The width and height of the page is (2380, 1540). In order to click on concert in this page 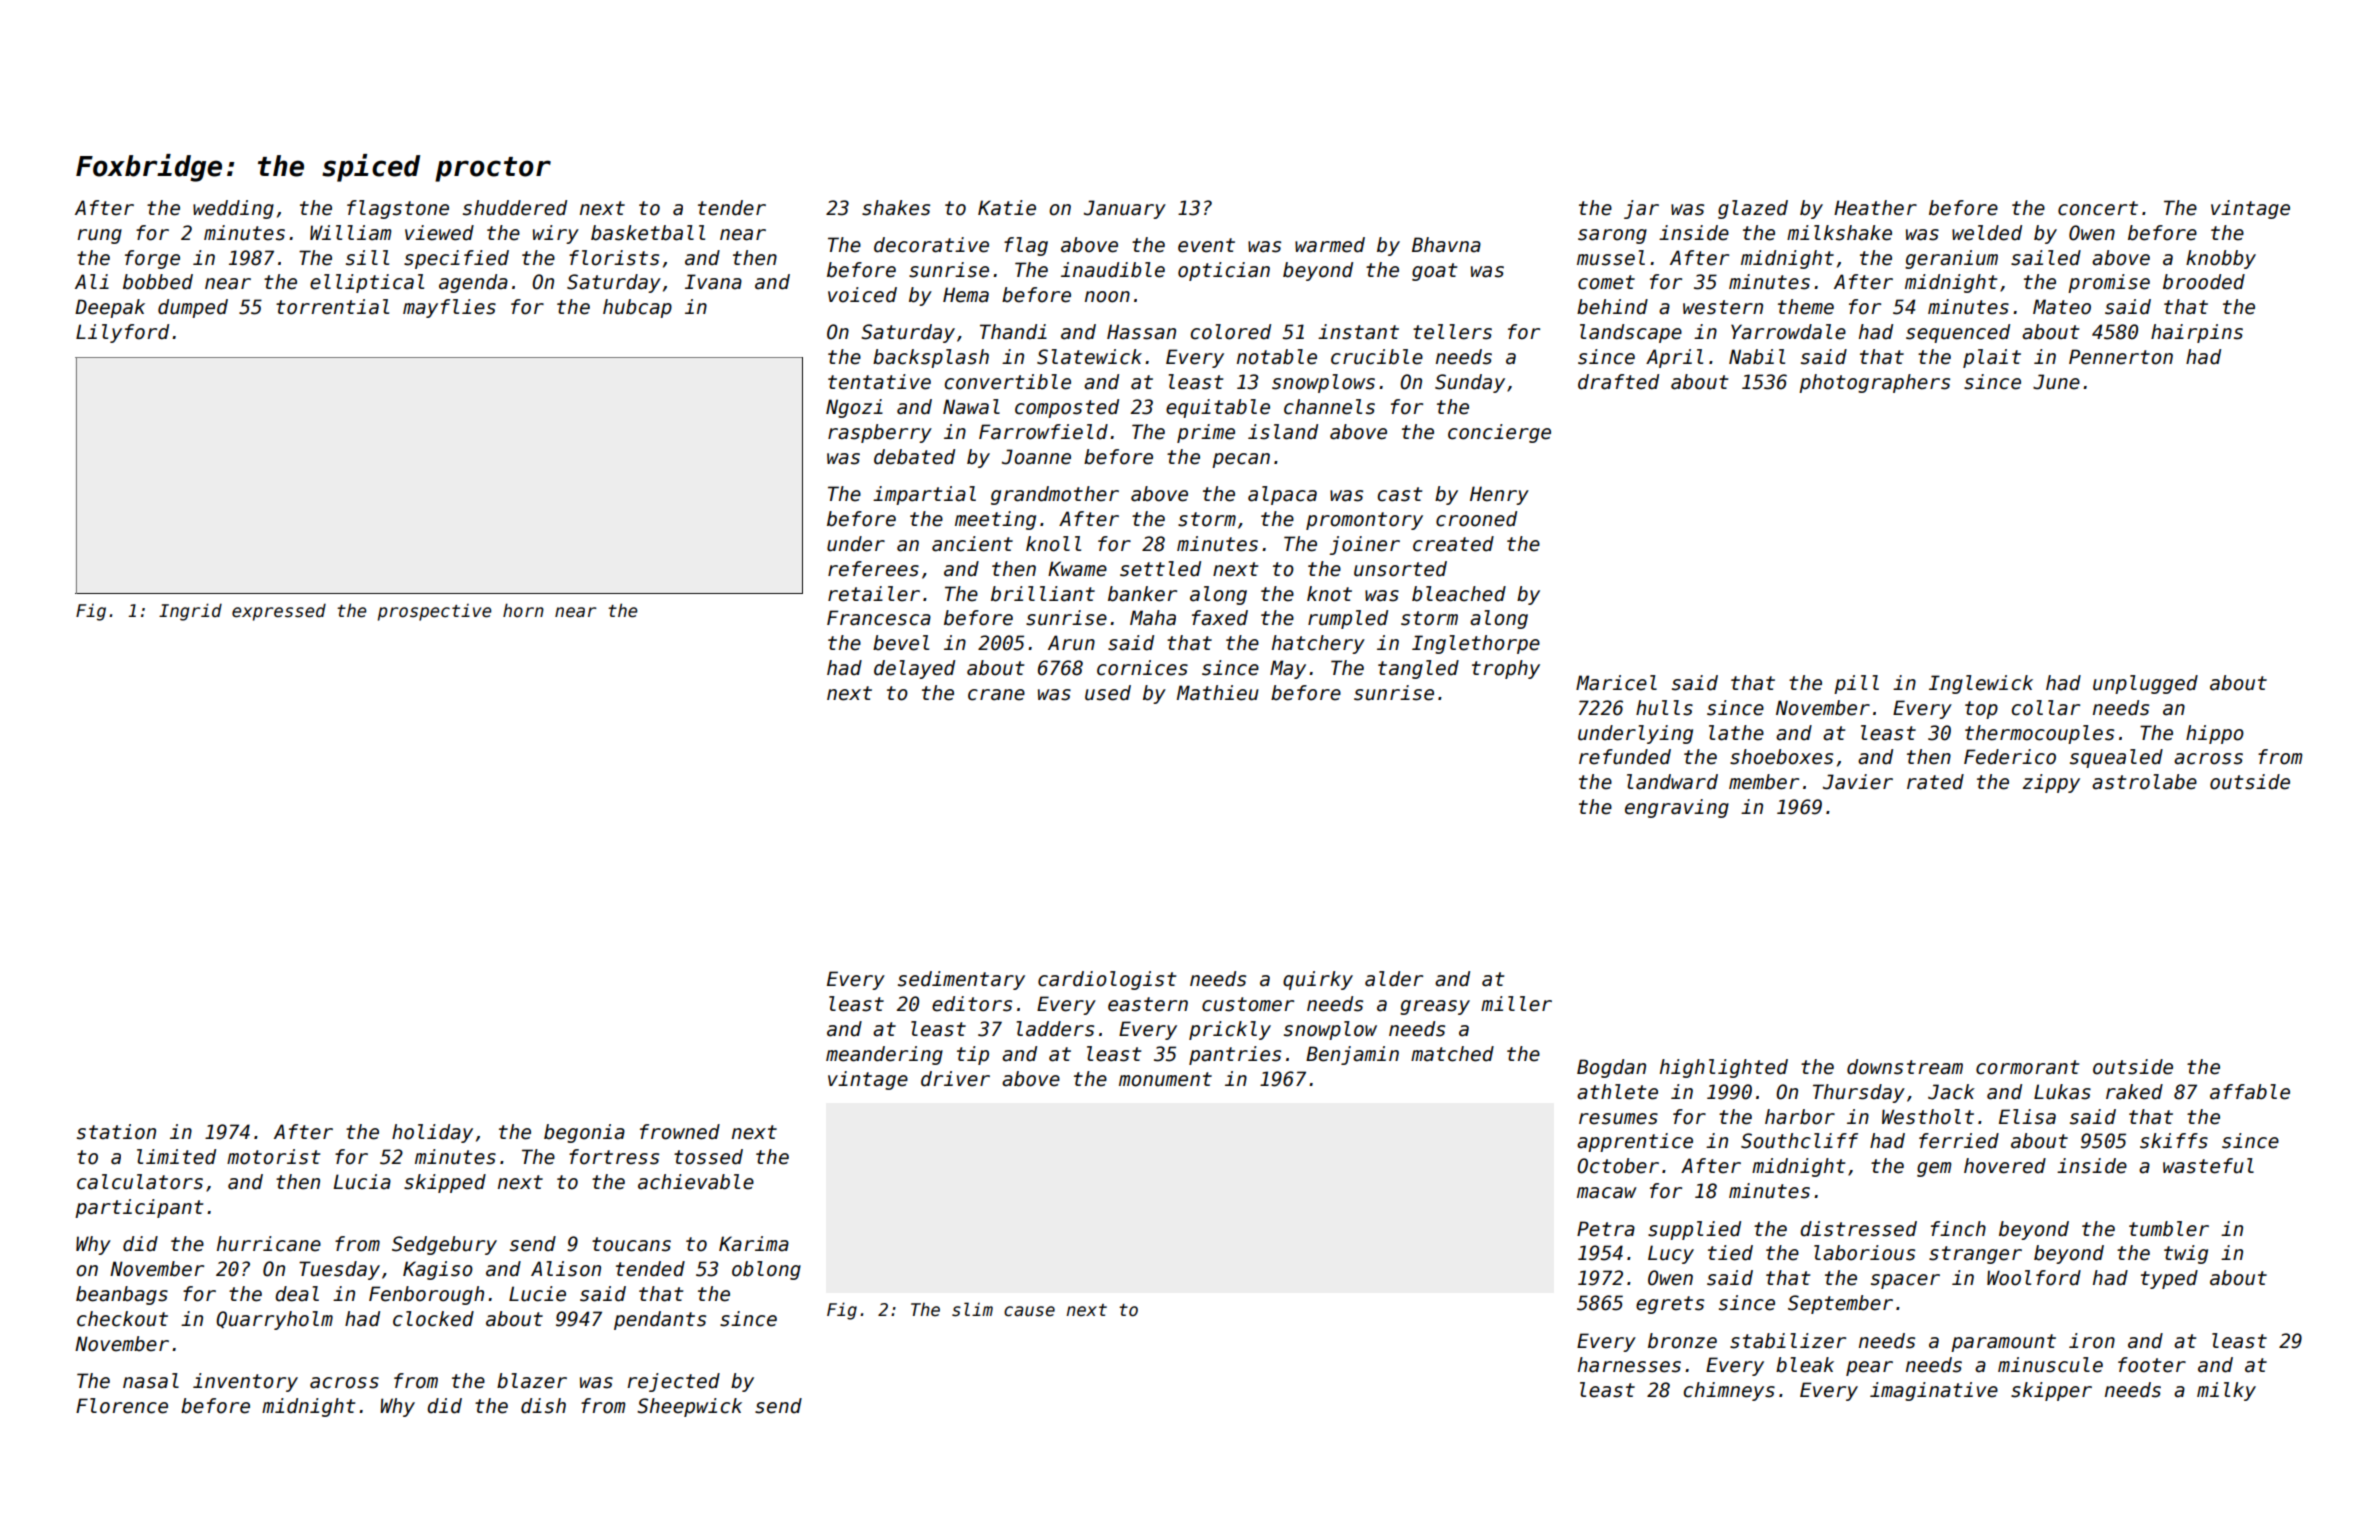, I will do `click(2098, 208)`.
